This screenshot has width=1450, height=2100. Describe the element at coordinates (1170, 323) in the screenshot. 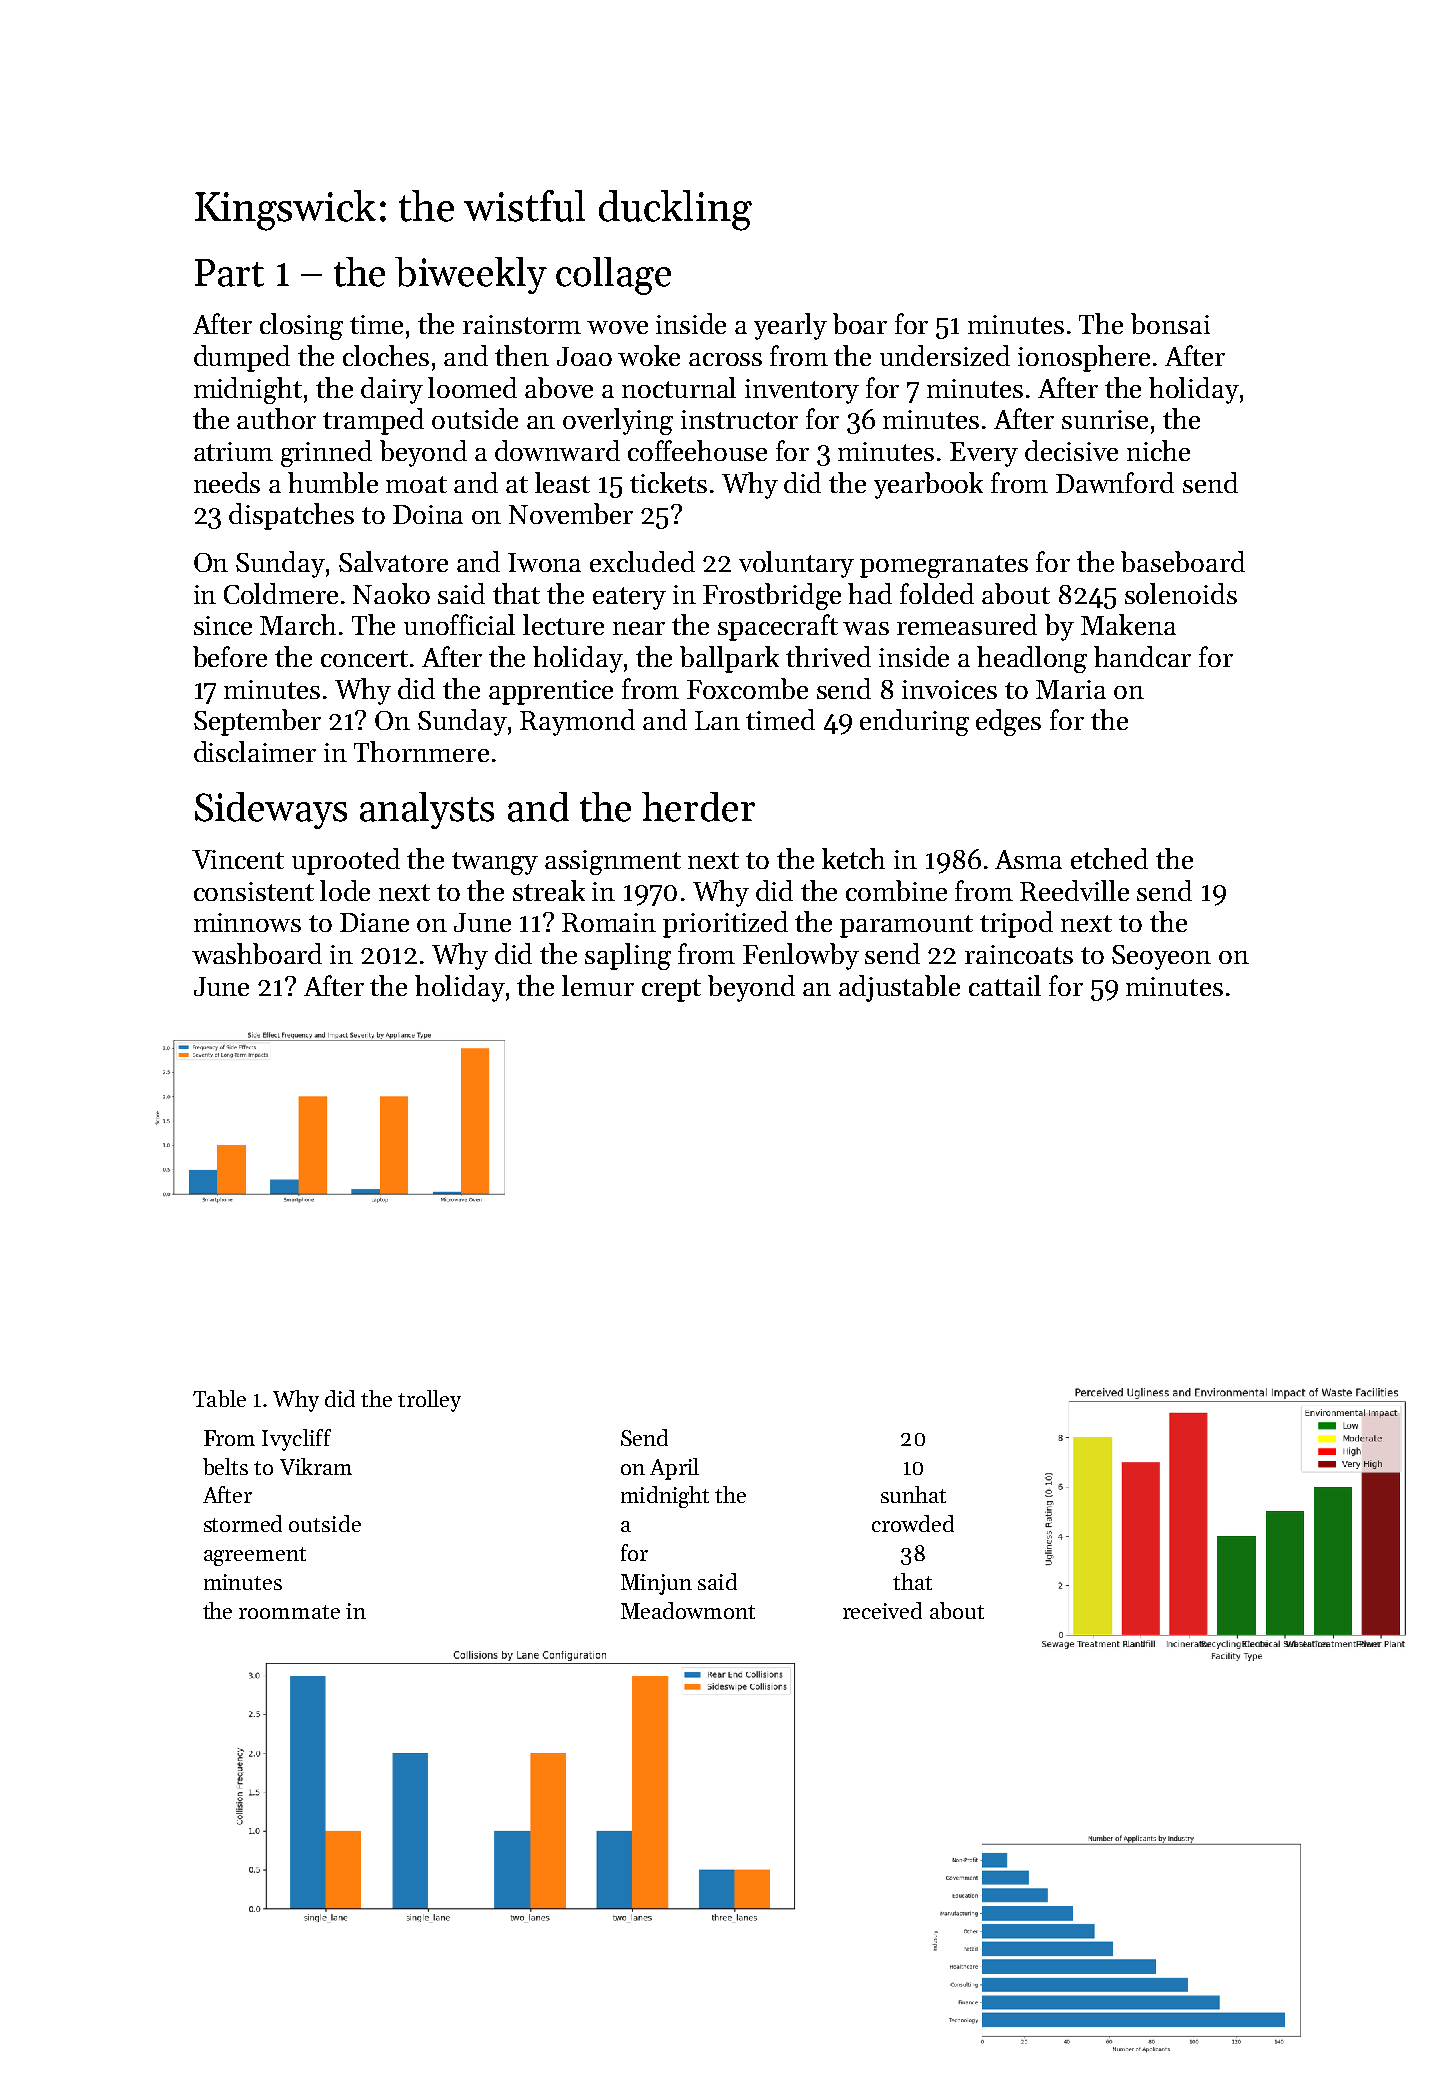

I see `bonsai` at that location.
